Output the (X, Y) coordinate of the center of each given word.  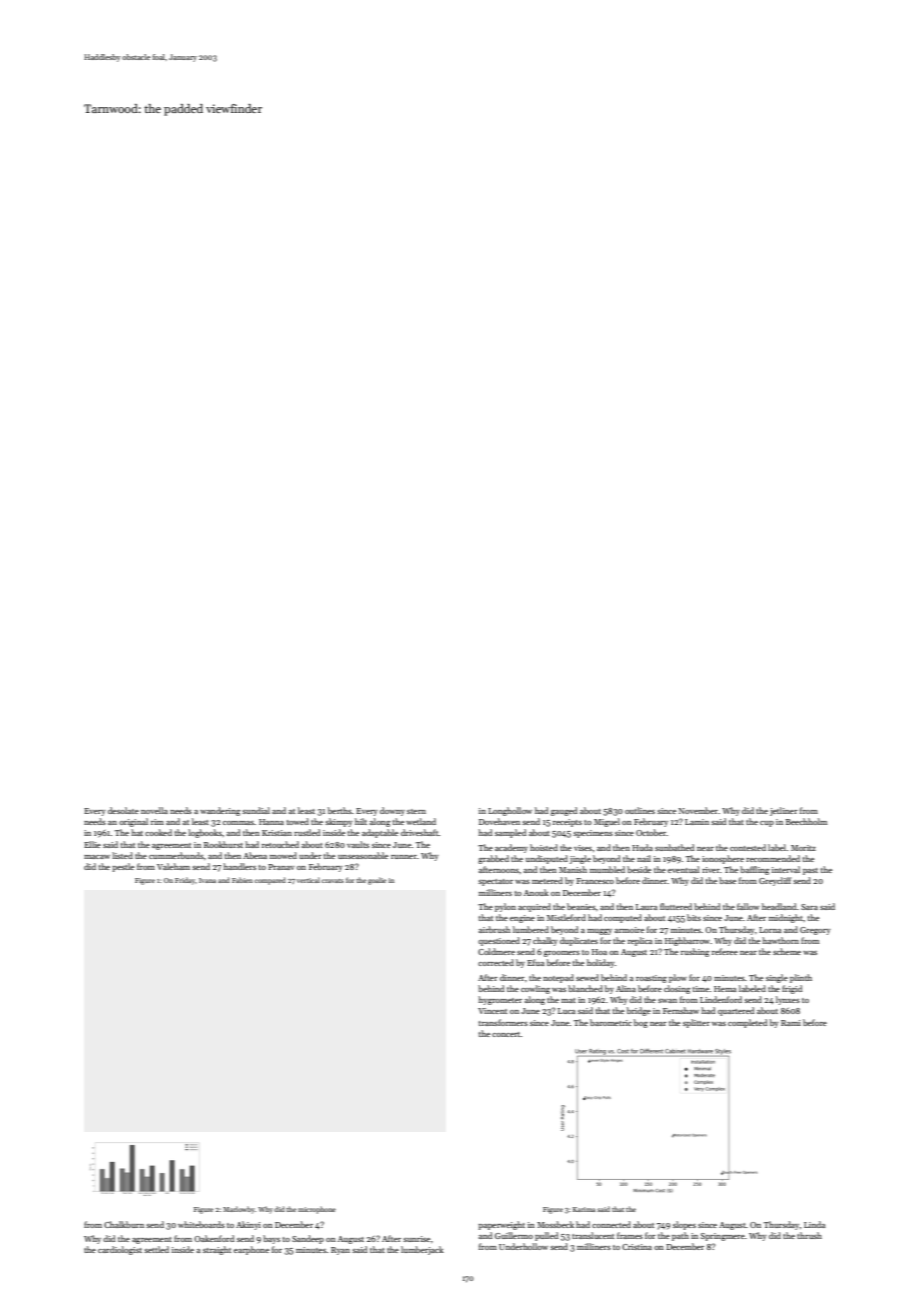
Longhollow (510, 811)
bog (641, 1023)
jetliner (784, 811)
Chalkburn (124, 1224)
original (133, 822)
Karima (584, 1209)
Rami (791, 1023)
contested (748, 847)
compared (270, 881)
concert (506, 1034)
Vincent (492, 1011)
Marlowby (239, 1210)
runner (404, 857)
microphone (317, 1210)
